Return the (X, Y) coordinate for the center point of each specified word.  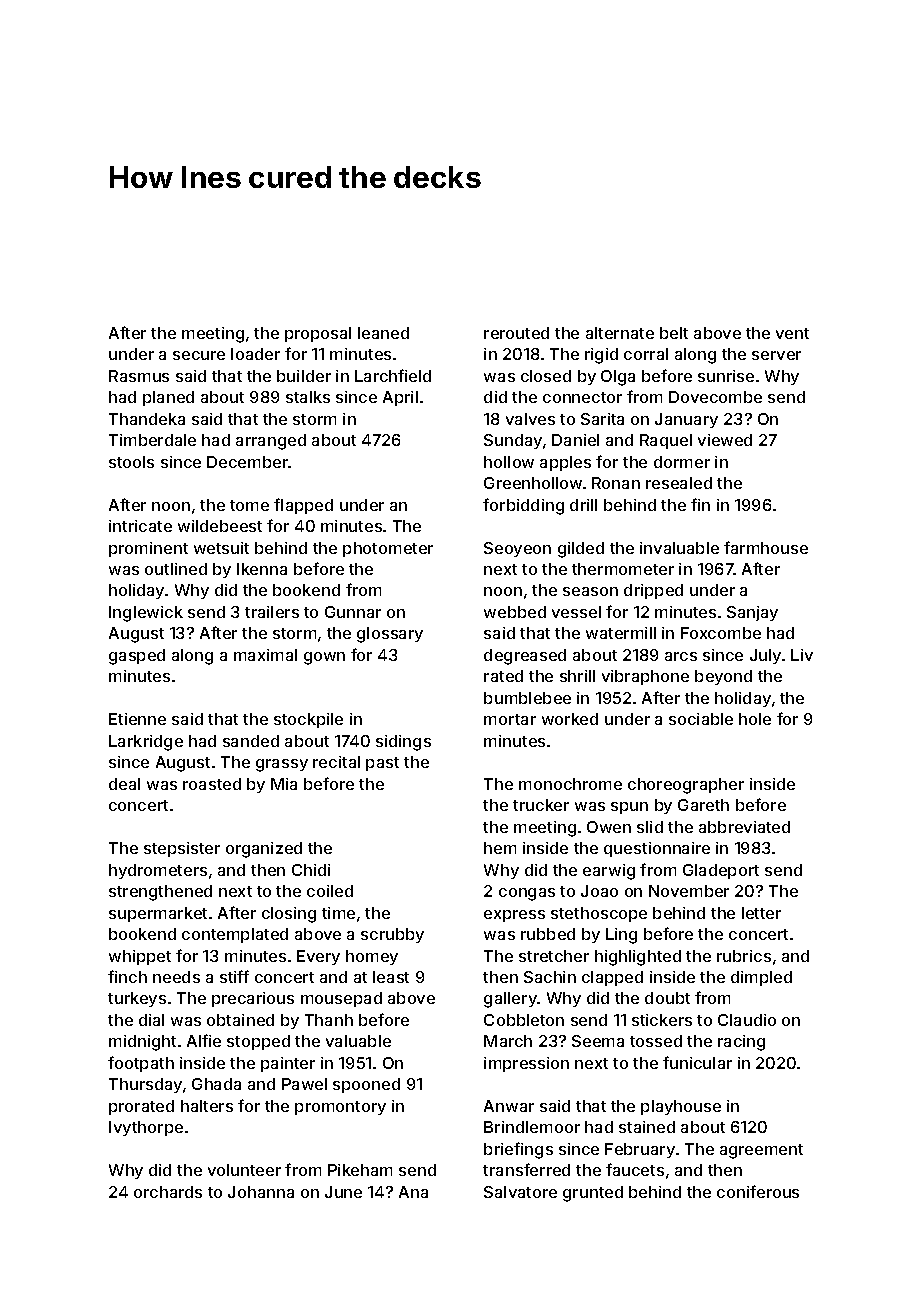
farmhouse (766, 547)
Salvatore (520, 1192)
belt (674, 333)
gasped (137, 657)
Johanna (261, 1192)
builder (304, 376)
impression (526, 1064)
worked (570, 719)
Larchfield (393, 375)
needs (176, 977)
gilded (581, 550)
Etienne (137, 719)
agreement (761, 1151)
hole (755, 719)
